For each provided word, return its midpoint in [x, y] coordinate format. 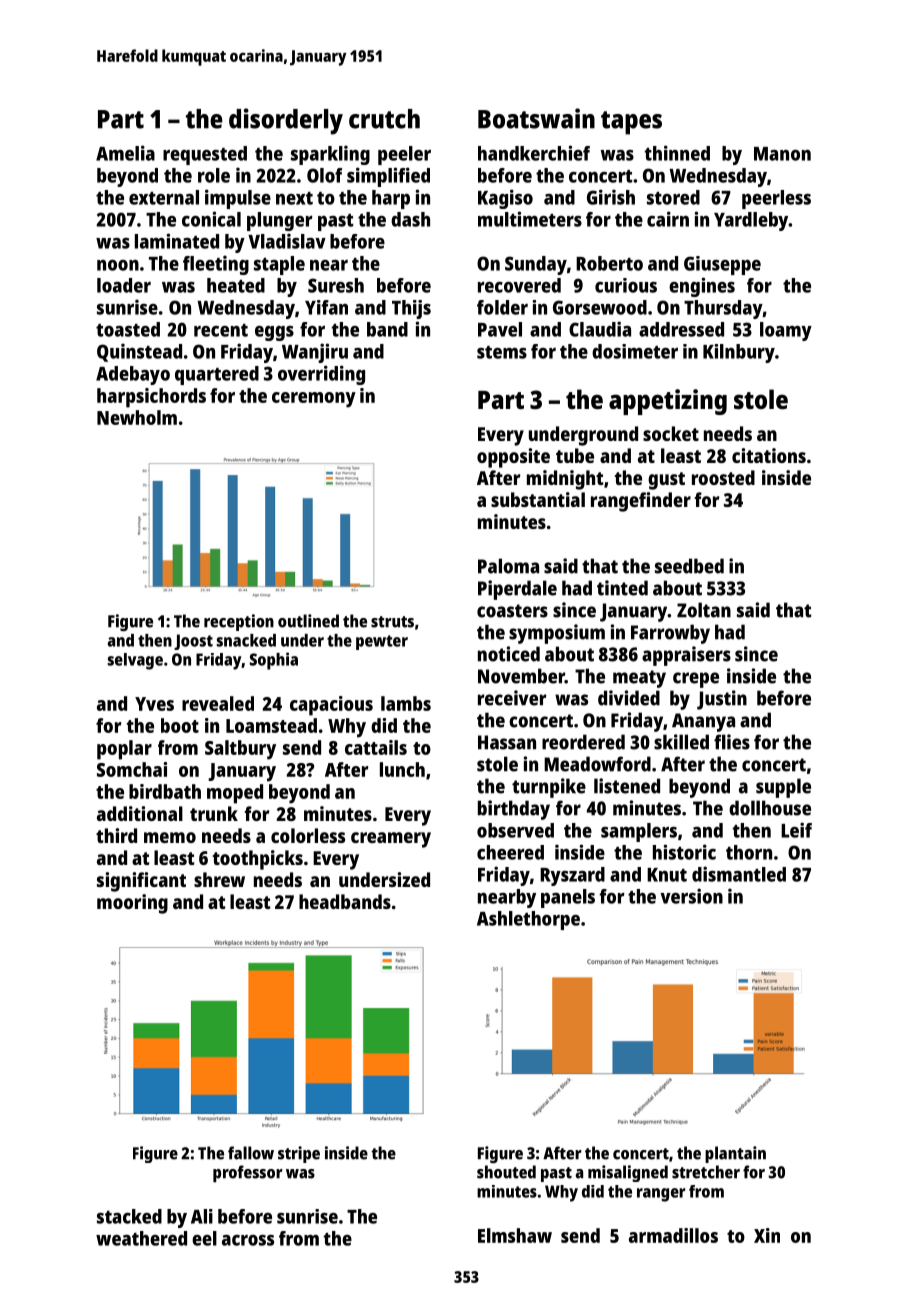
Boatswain [536, 118]
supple [783, 788]
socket [671, 433]
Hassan [507, 742]
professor [248, 1174]
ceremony [314, 400]
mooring [132, 904]
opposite [513, 458]
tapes [631, 123]
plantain [735, 1154]
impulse [238, 199]
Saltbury [240, 750]
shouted [506, 1172]
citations [769, 455]
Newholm [137, 417]
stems [502, 352]
